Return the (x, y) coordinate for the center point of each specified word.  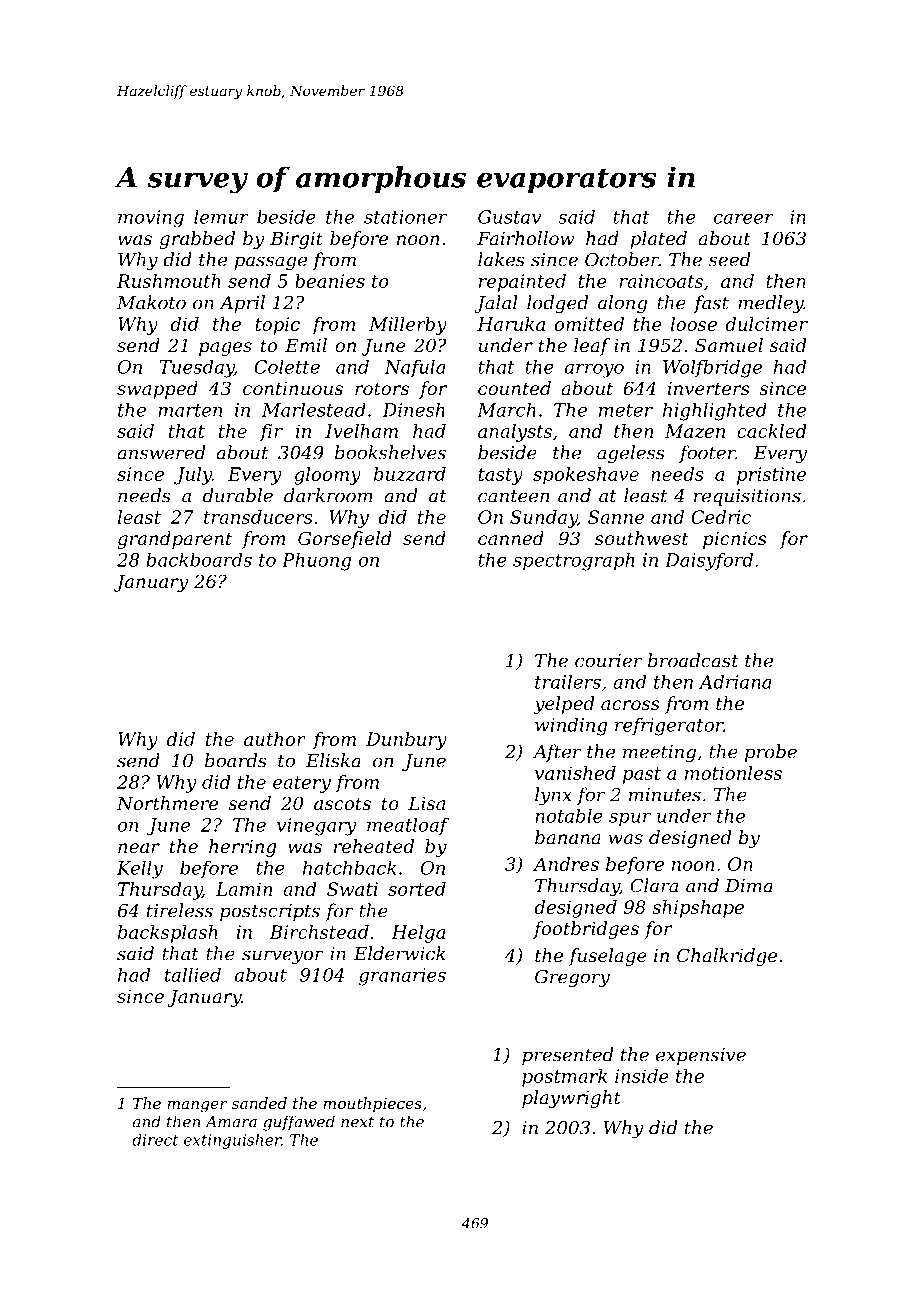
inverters (709, 388)
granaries (402, 977)
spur (630, 820)
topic (277, 326)
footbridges (586, 930)
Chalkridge (727, 957)
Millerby (408, 326)
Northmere (167, 803)
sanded (259, 1103)
